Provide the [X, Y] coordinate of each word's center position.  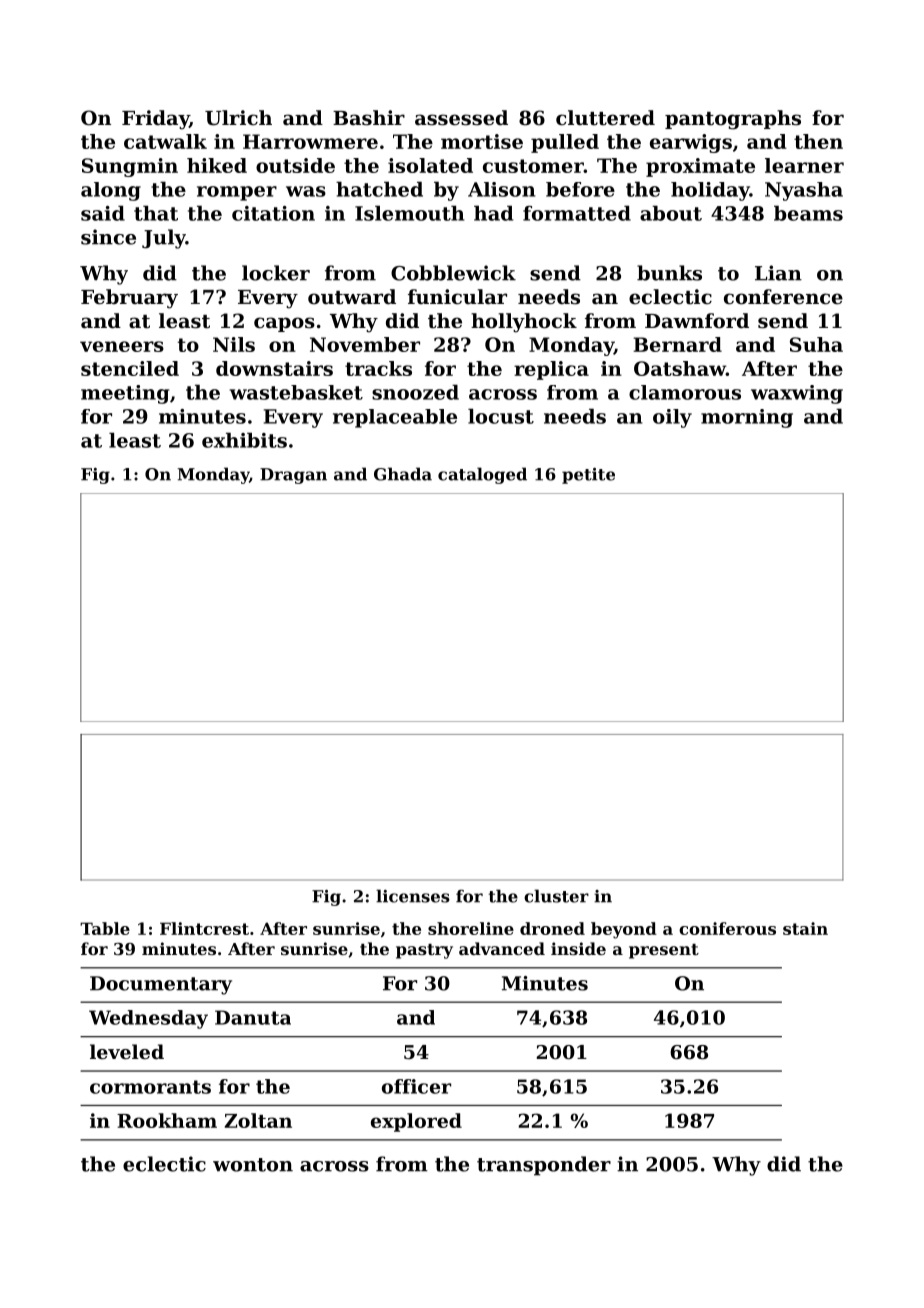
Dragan [293, 476]
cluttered [605, 118]
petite [588, 476]
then [818, 141]
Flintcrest [204, 928]
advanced [502, 948]
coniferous [727, 928]
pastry [424, 951]
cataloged [482, 475]
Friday [155, 120]
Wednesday [148, 1019]
